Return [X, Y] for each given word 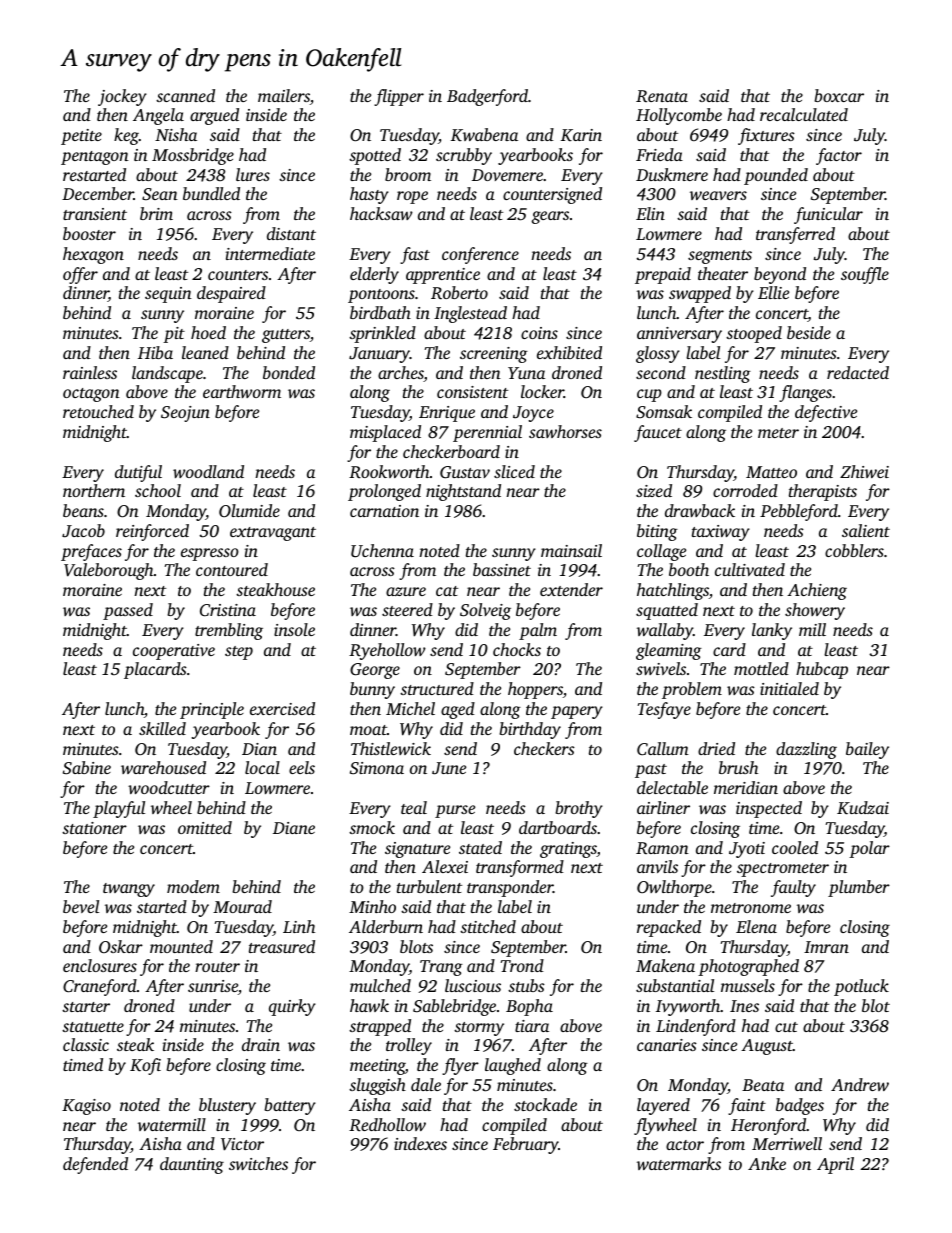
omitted [205, 827]
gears [550, 217]
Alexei [445, 866]
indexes [420, 1143]
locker [542, 391]
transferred [795, 235]
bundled [211, 193]
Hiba [155, 352]
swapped [700, 294]
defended [95, 1165]
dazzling [806, 750]
